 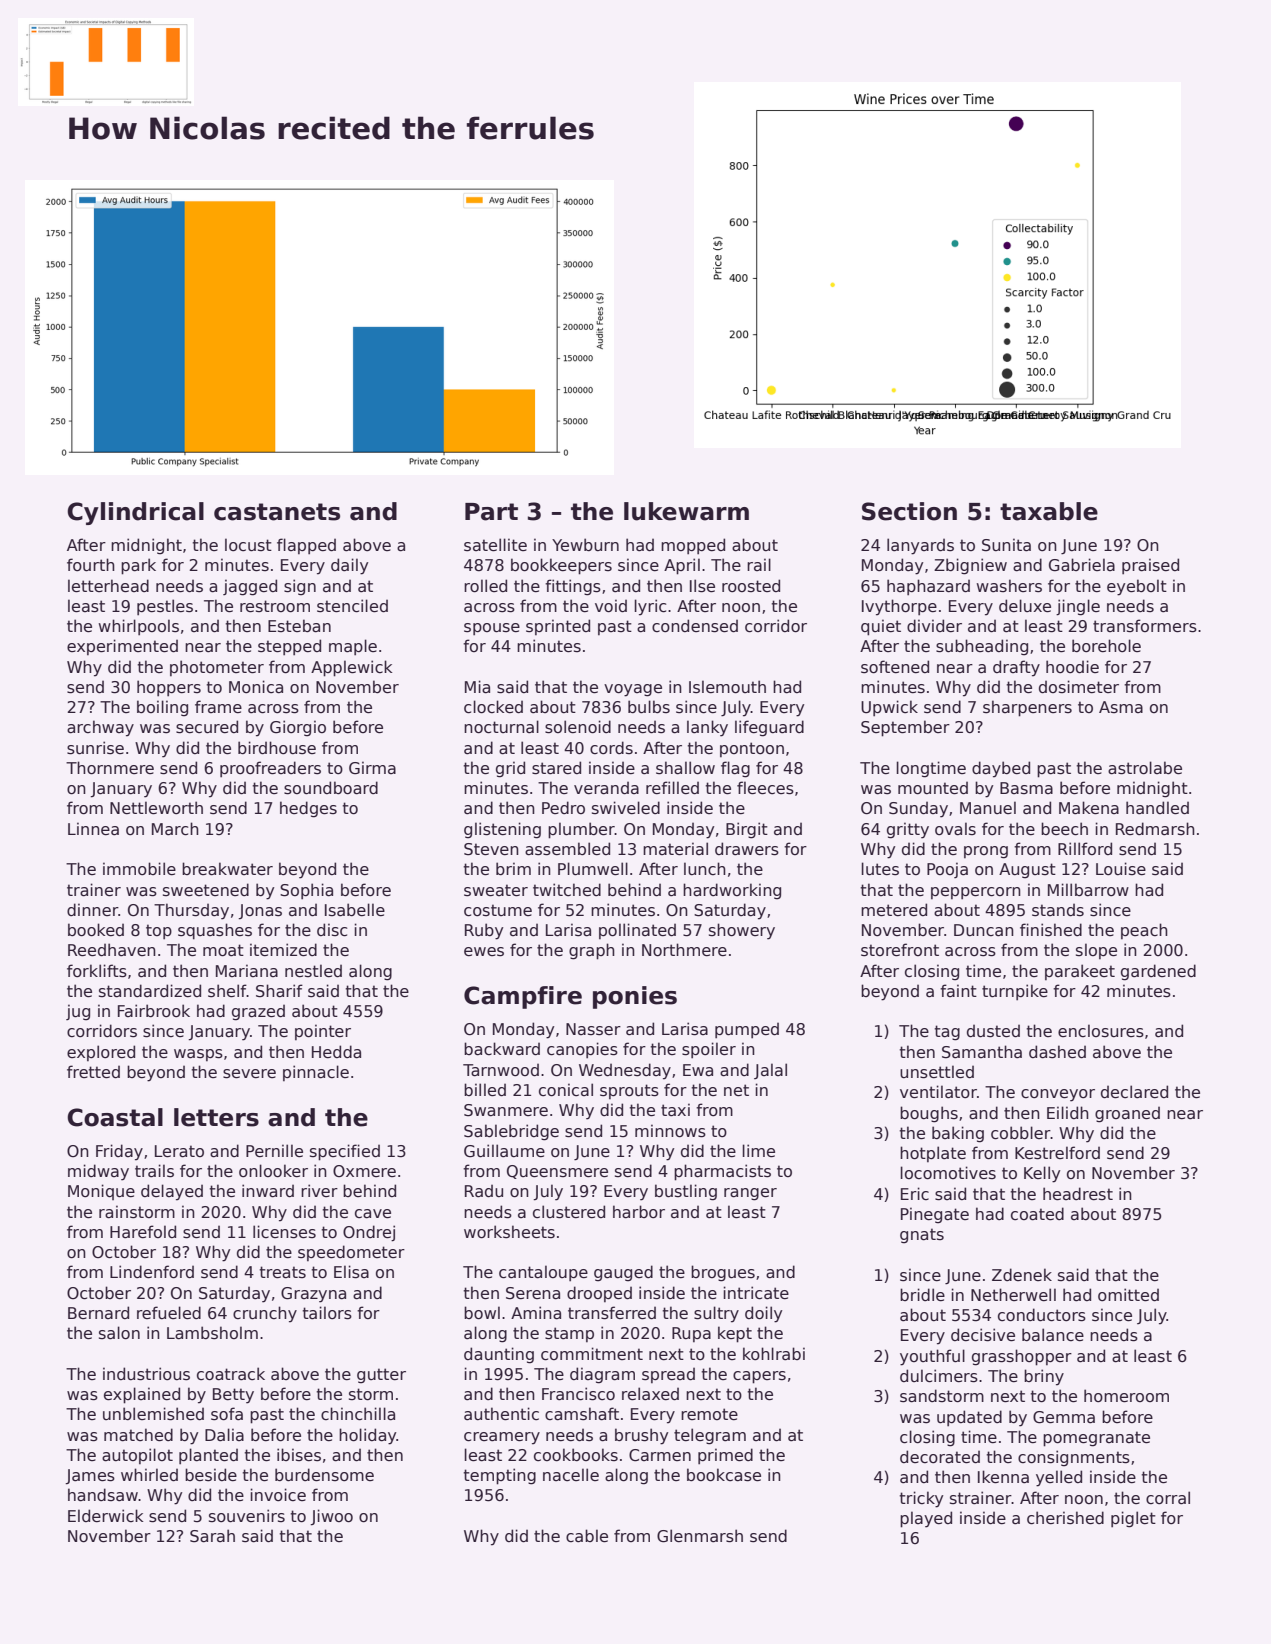 What do you see at coordinates (889, 708) in the image?
I see `Upwick` at bounding box center [889, 708].
